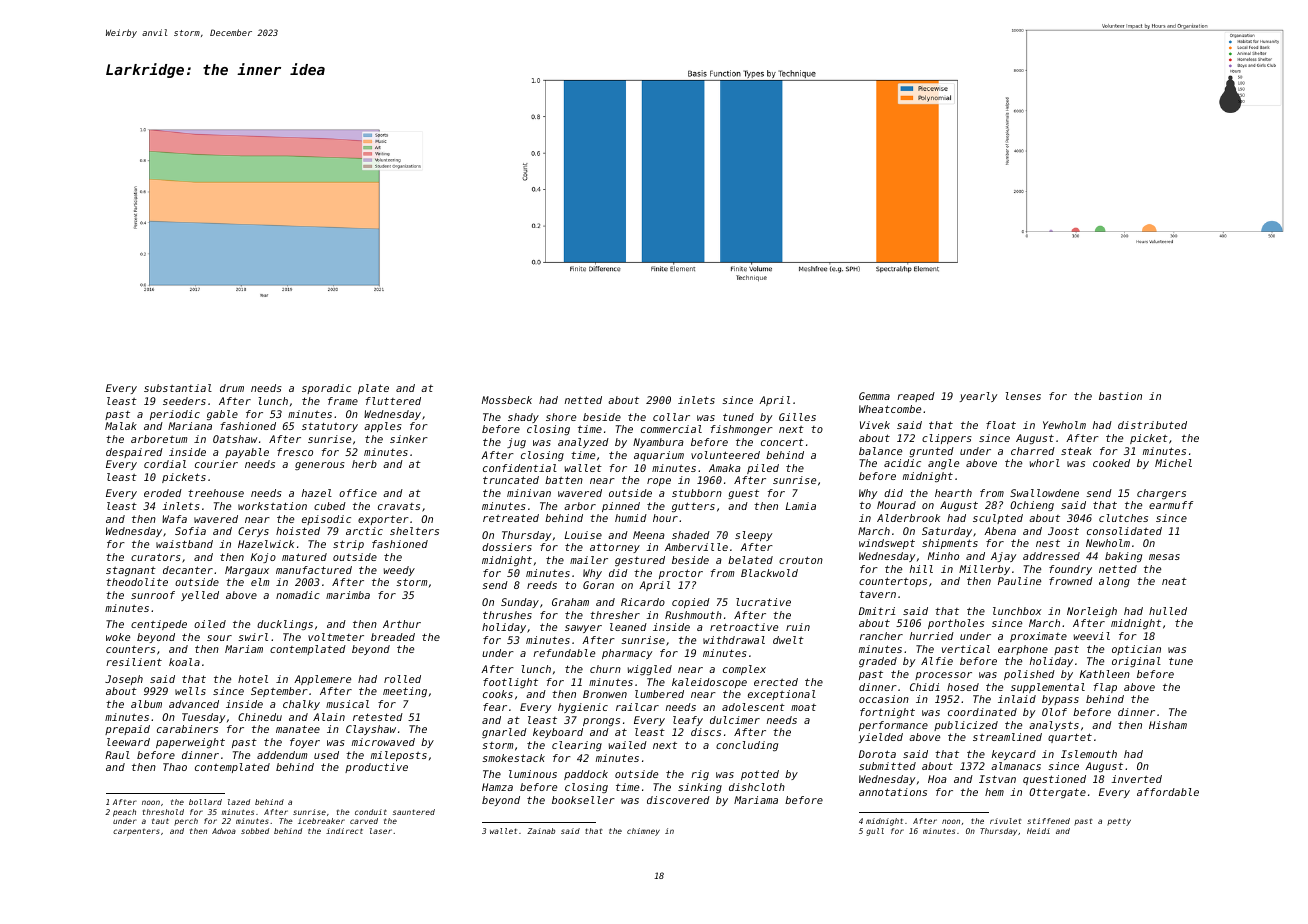 This screenshot has height=924, width=1308. I want to click on bookseller, so click(583, 800).
